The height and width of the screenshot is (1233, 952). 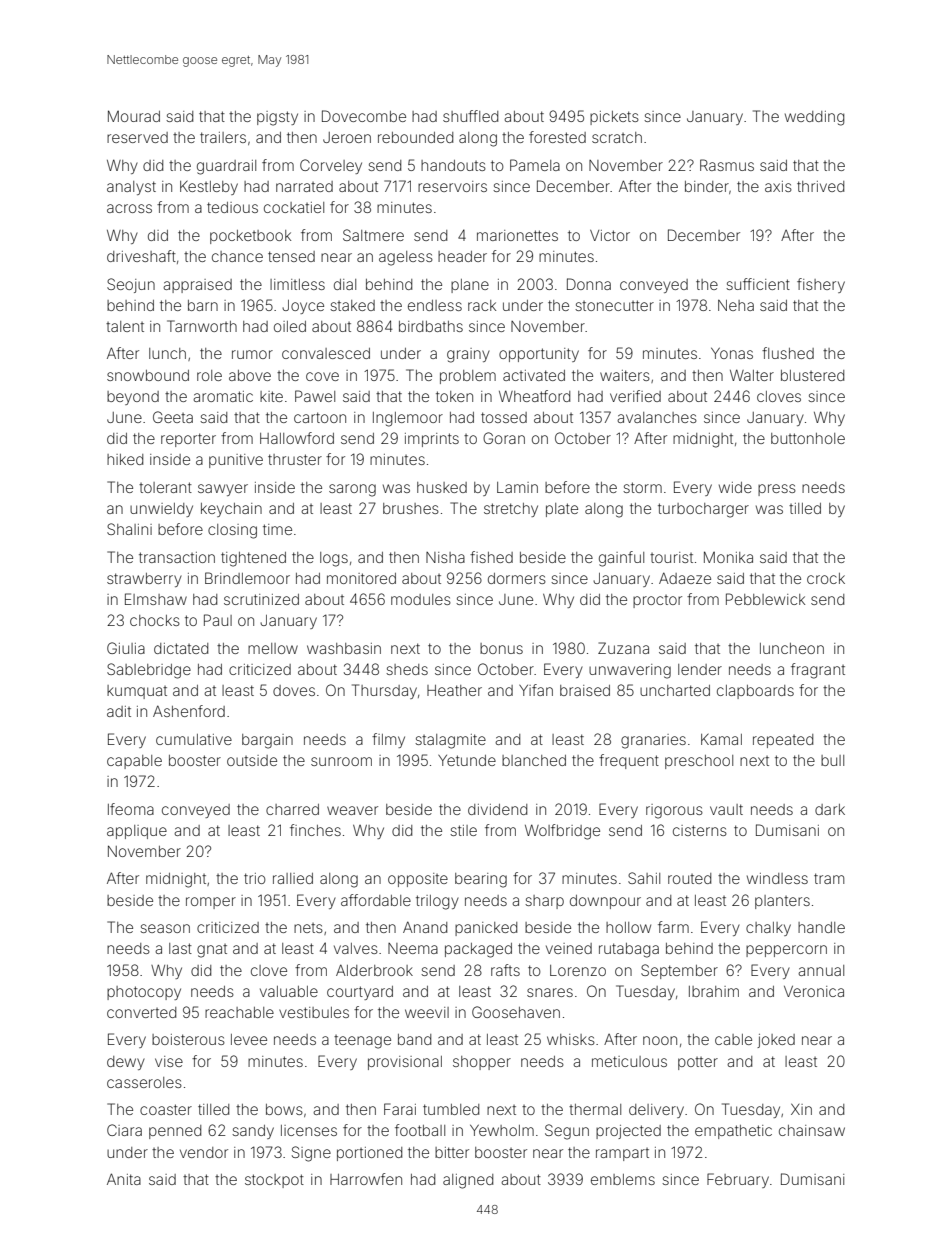 I want to click on pigsty, so click(x=277, y=118).
